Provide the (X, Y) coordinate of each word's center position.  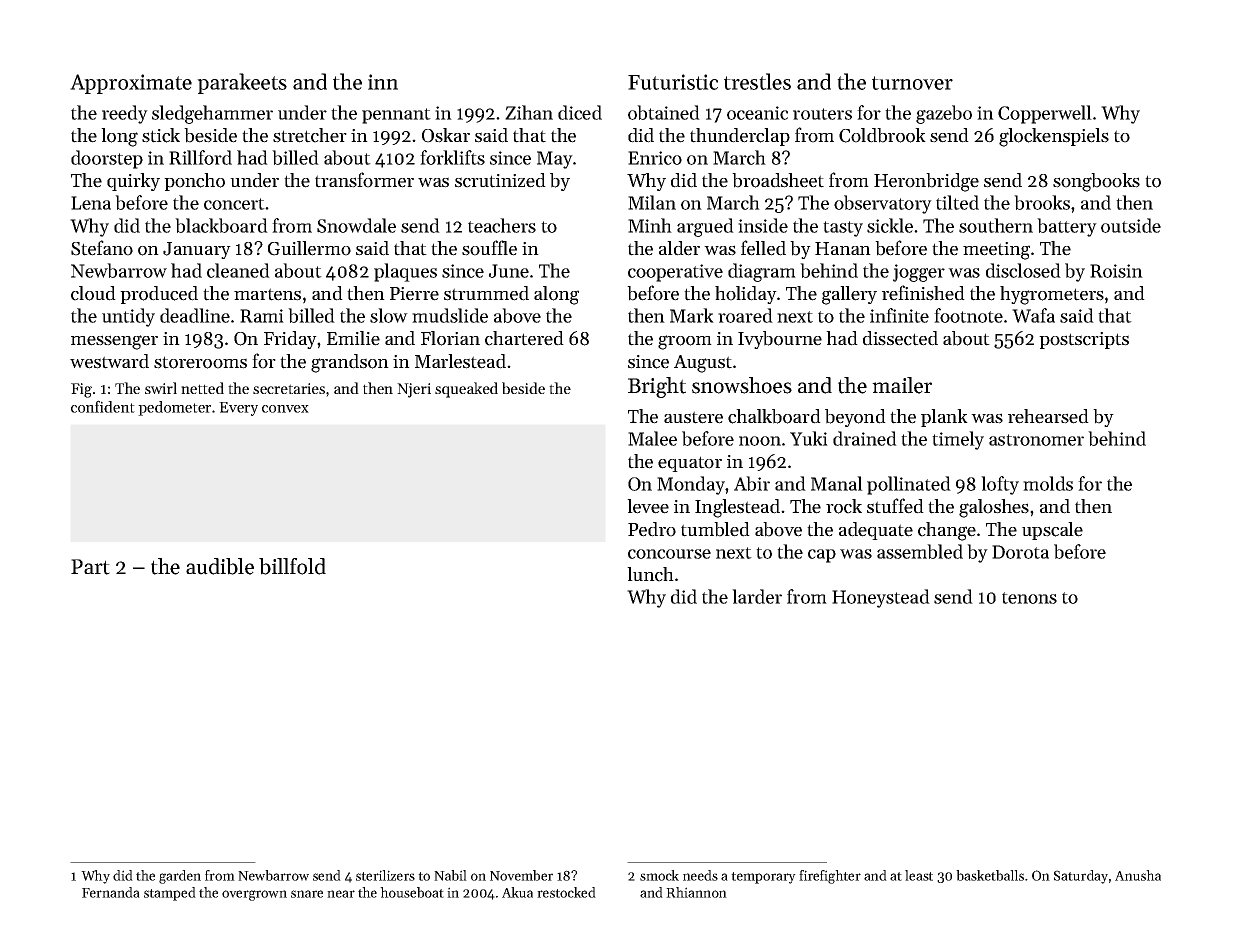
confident (103, 406)
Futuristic (673, 82)
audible (220, 566)
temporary (763, 878)
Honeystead (881, 598)
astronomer (1036, 440)
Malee (652, 438)
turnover (912, 83)
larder (757, 596)
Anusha (1138, 875)
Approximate (131, 84)
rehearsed (1048, 416)
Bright (657, 387)
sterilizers (385, 875)
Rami (262, 316)
